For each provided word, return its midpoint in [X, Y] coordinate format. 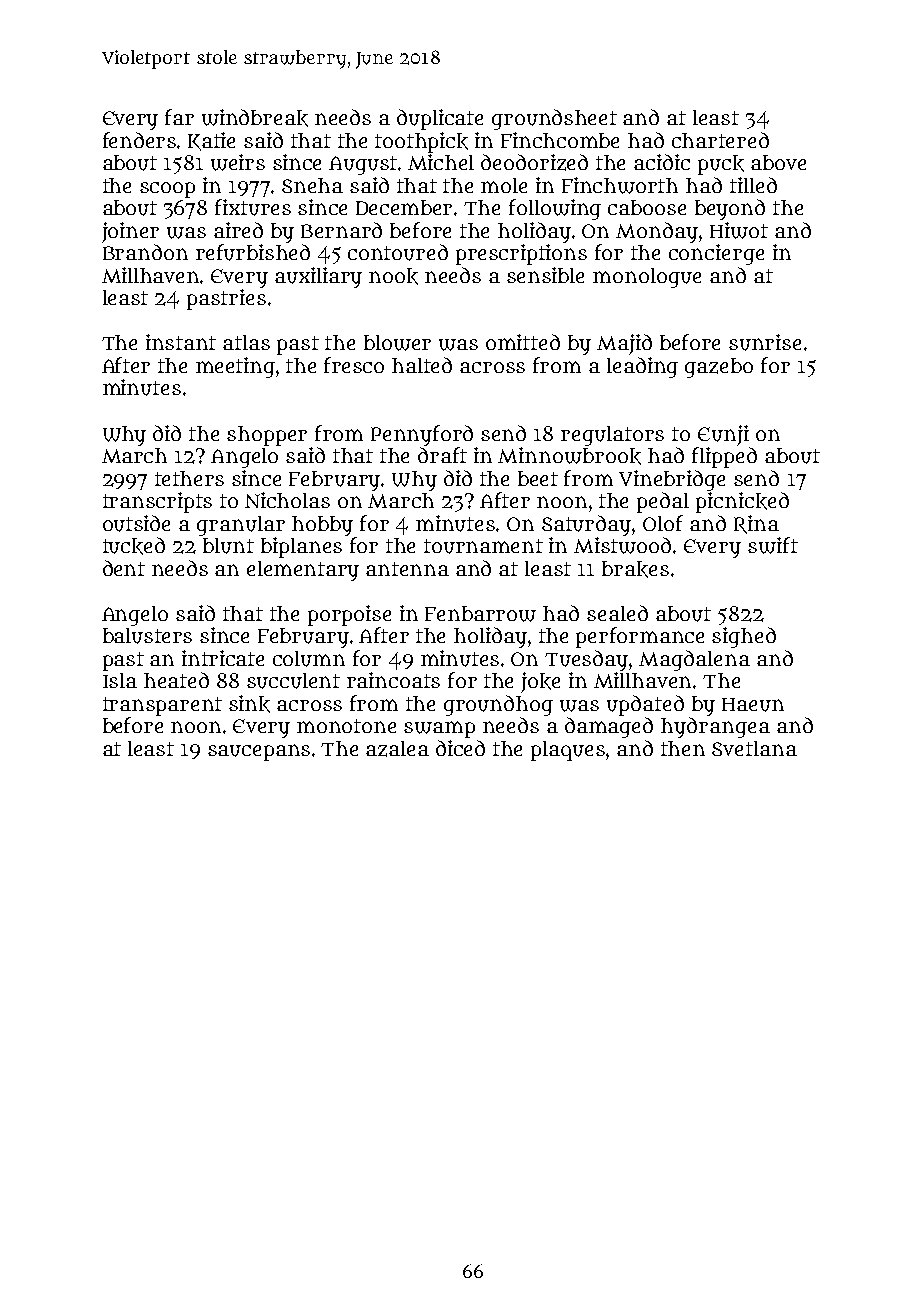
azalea [397, 749]
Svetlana [754, 748]
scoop [167, 190]
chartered [720, 140]
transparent [162, 706]
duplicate [440, 119]
